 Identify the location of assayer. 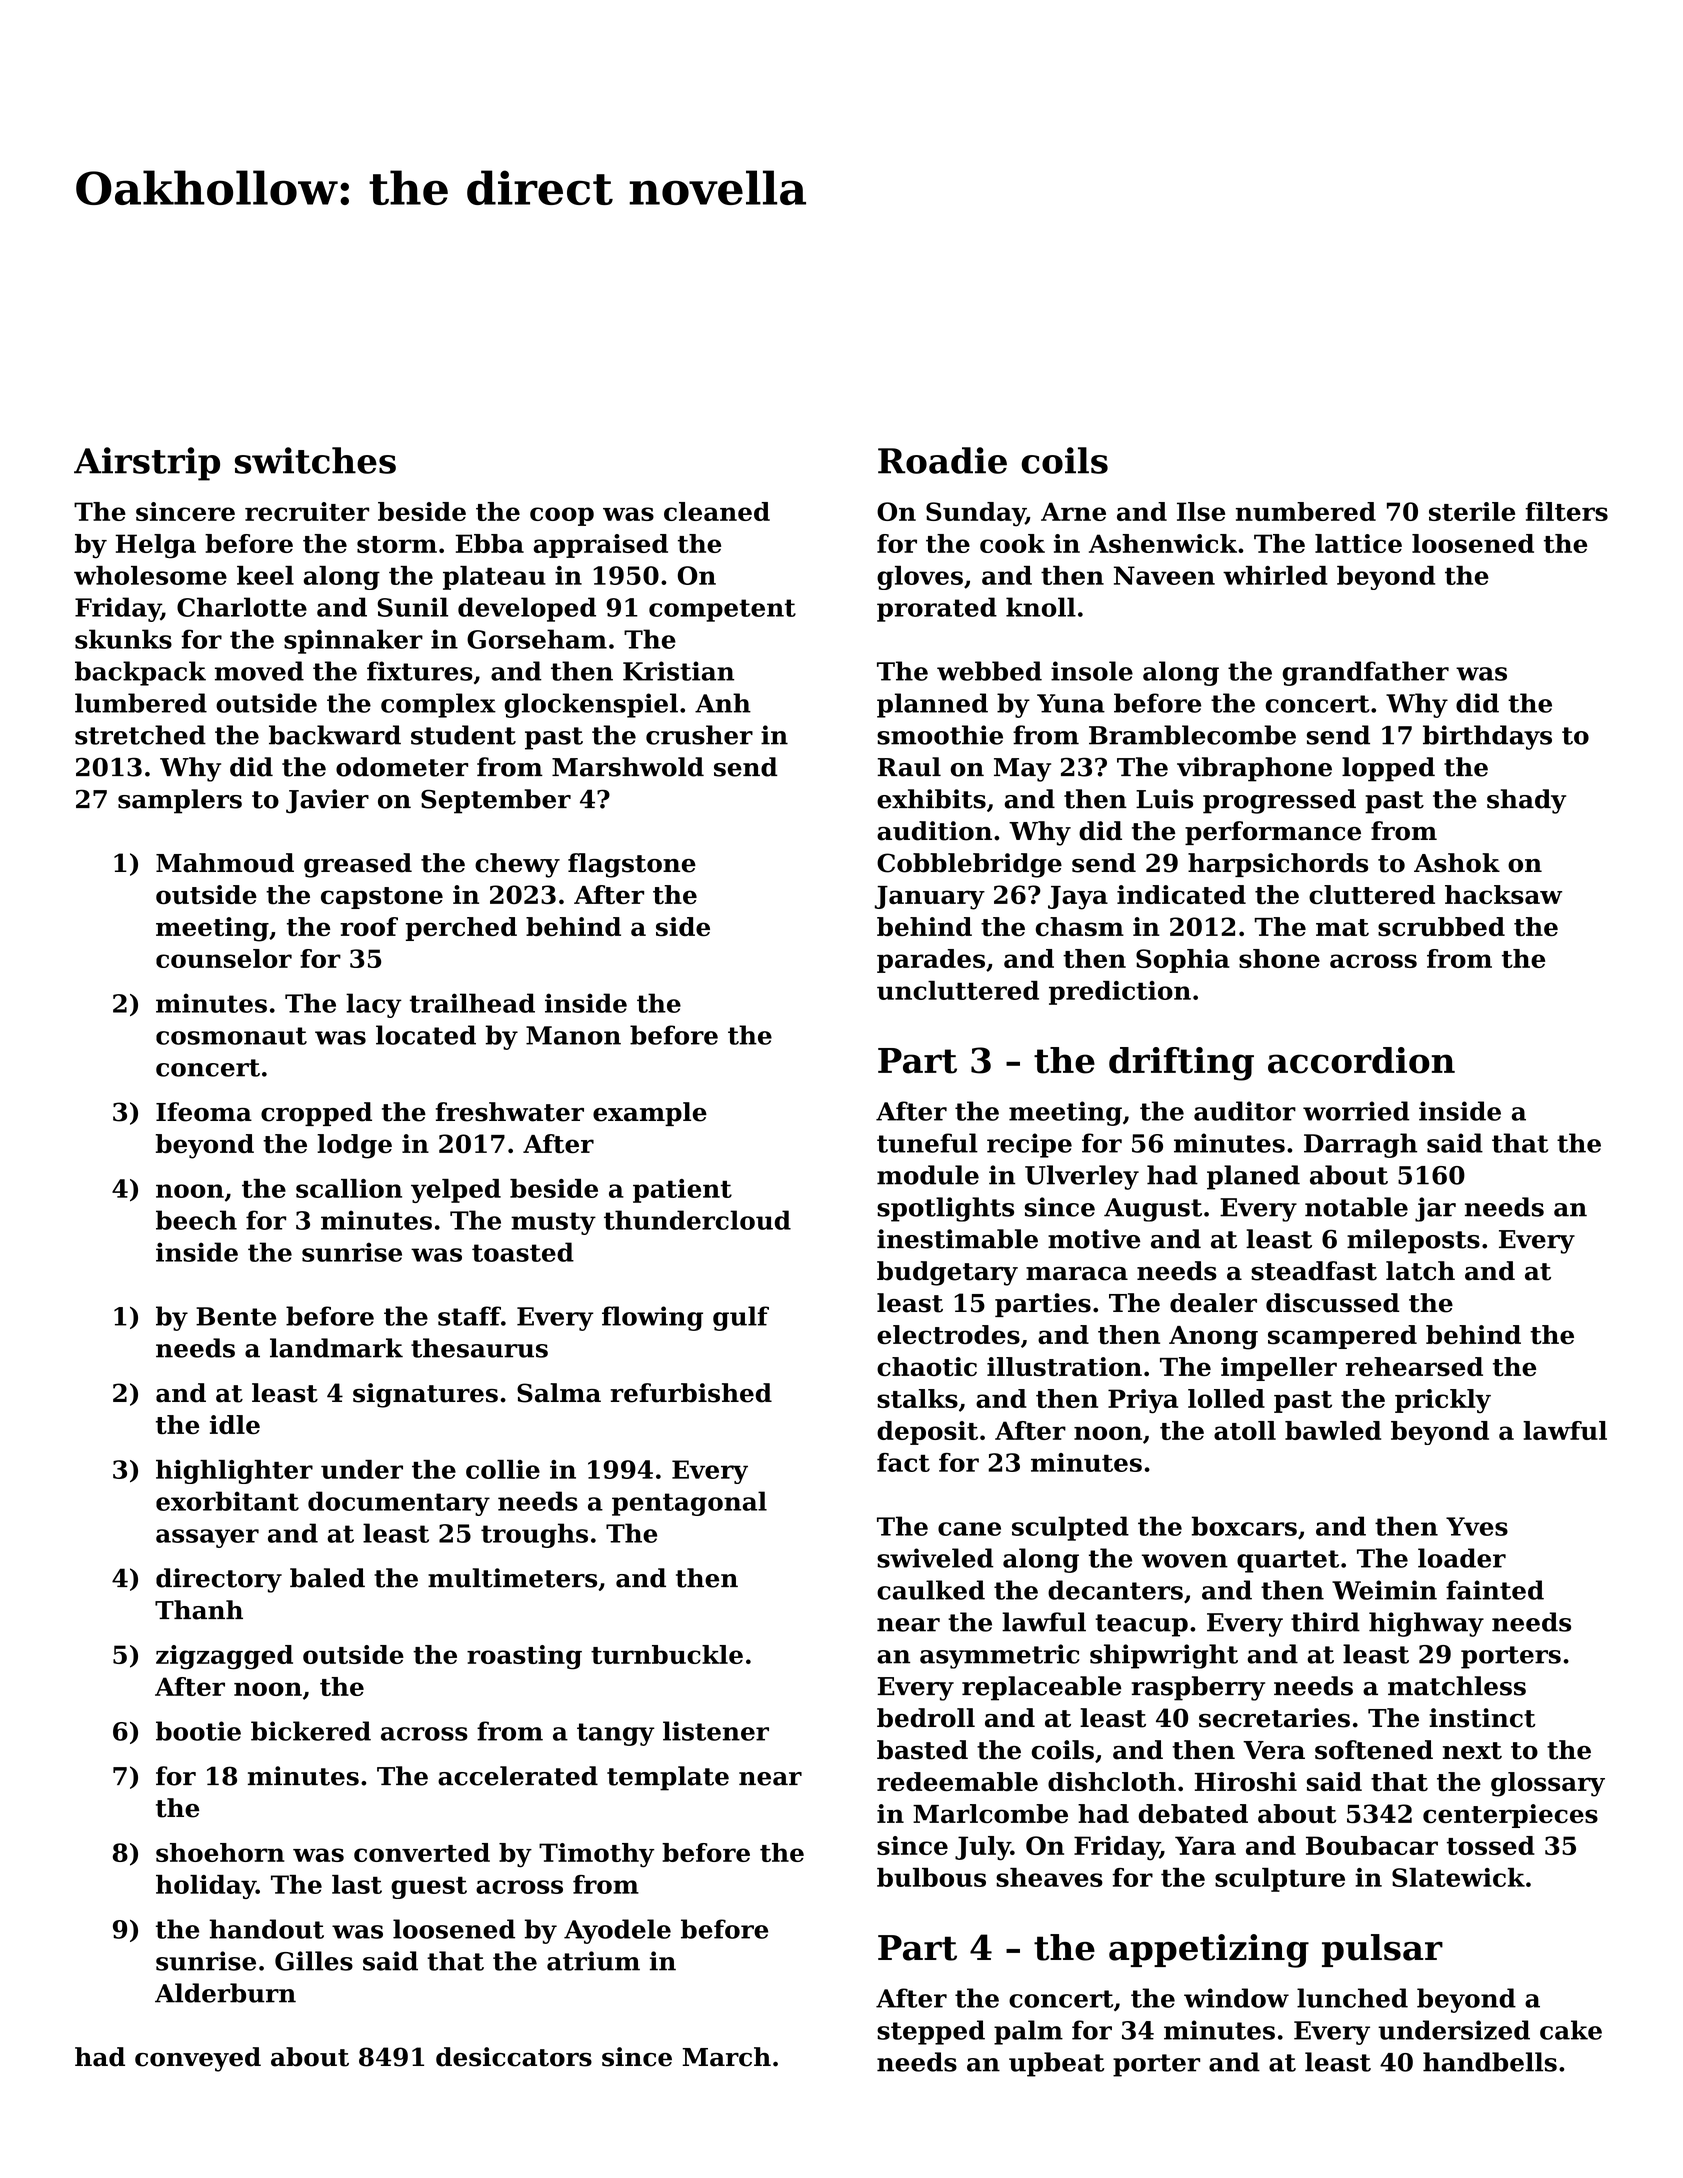
(207, 1538).
